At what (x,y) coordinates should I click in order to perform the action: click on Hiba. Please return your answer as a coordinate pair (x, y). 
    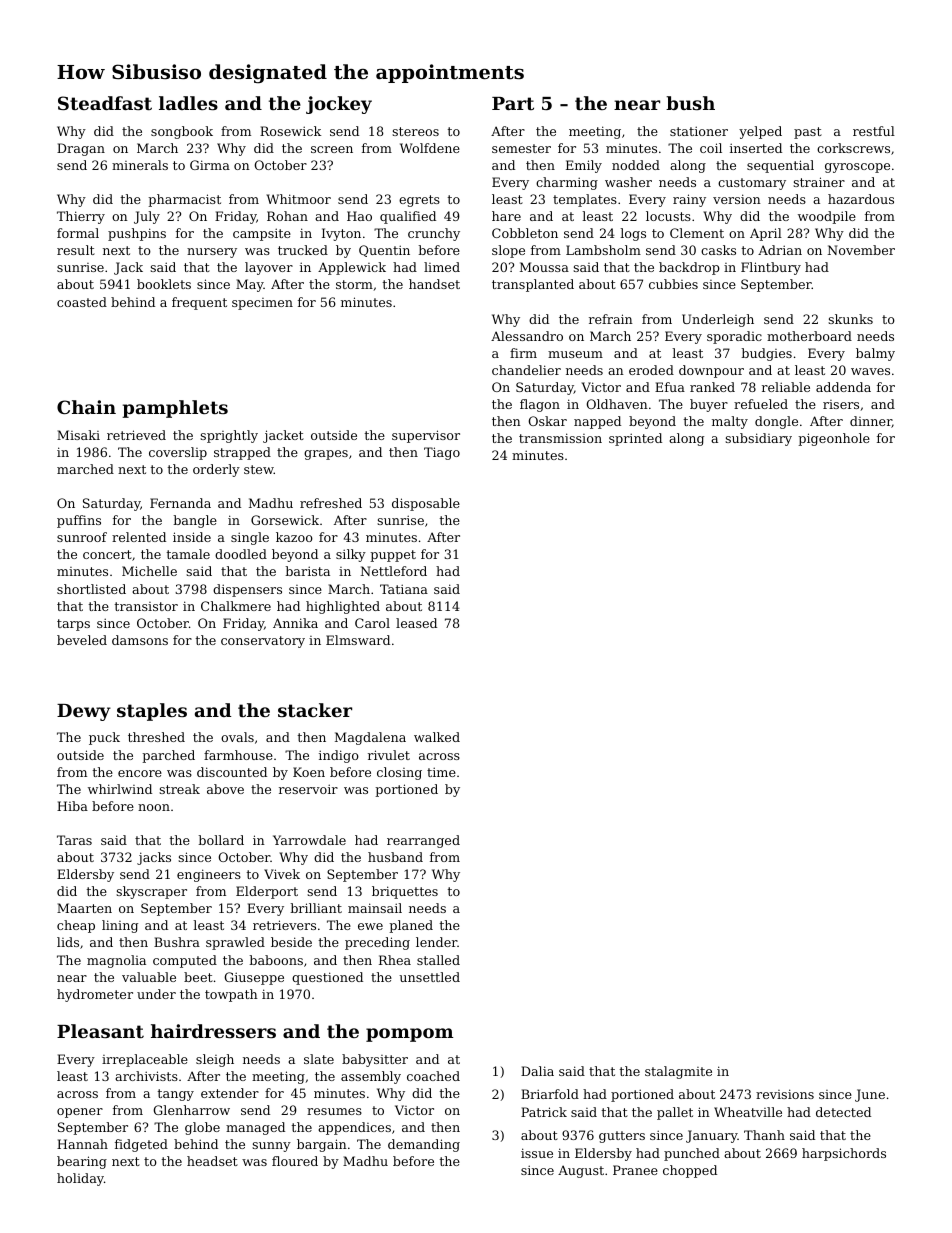
    Looking at the image, I should click on (72, 806).
